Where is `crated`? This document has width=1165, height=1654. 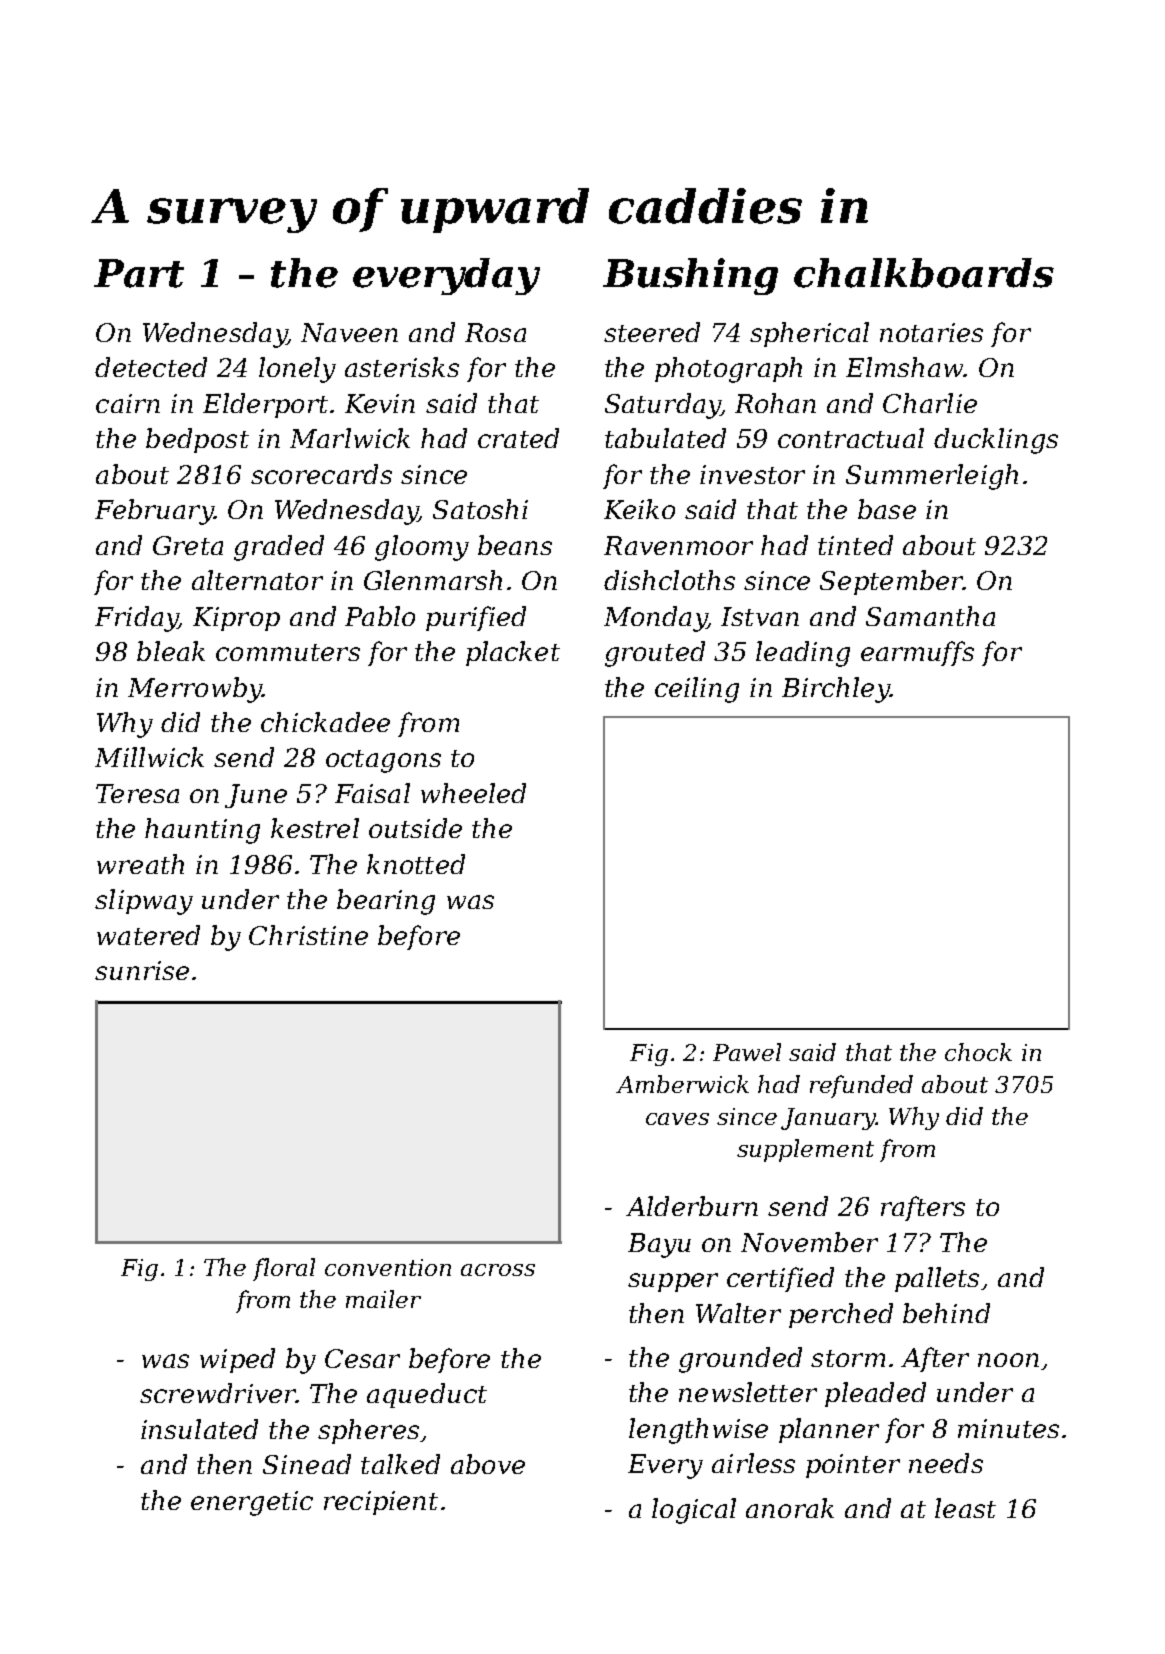 crated is located at coordinates (518, 438).
